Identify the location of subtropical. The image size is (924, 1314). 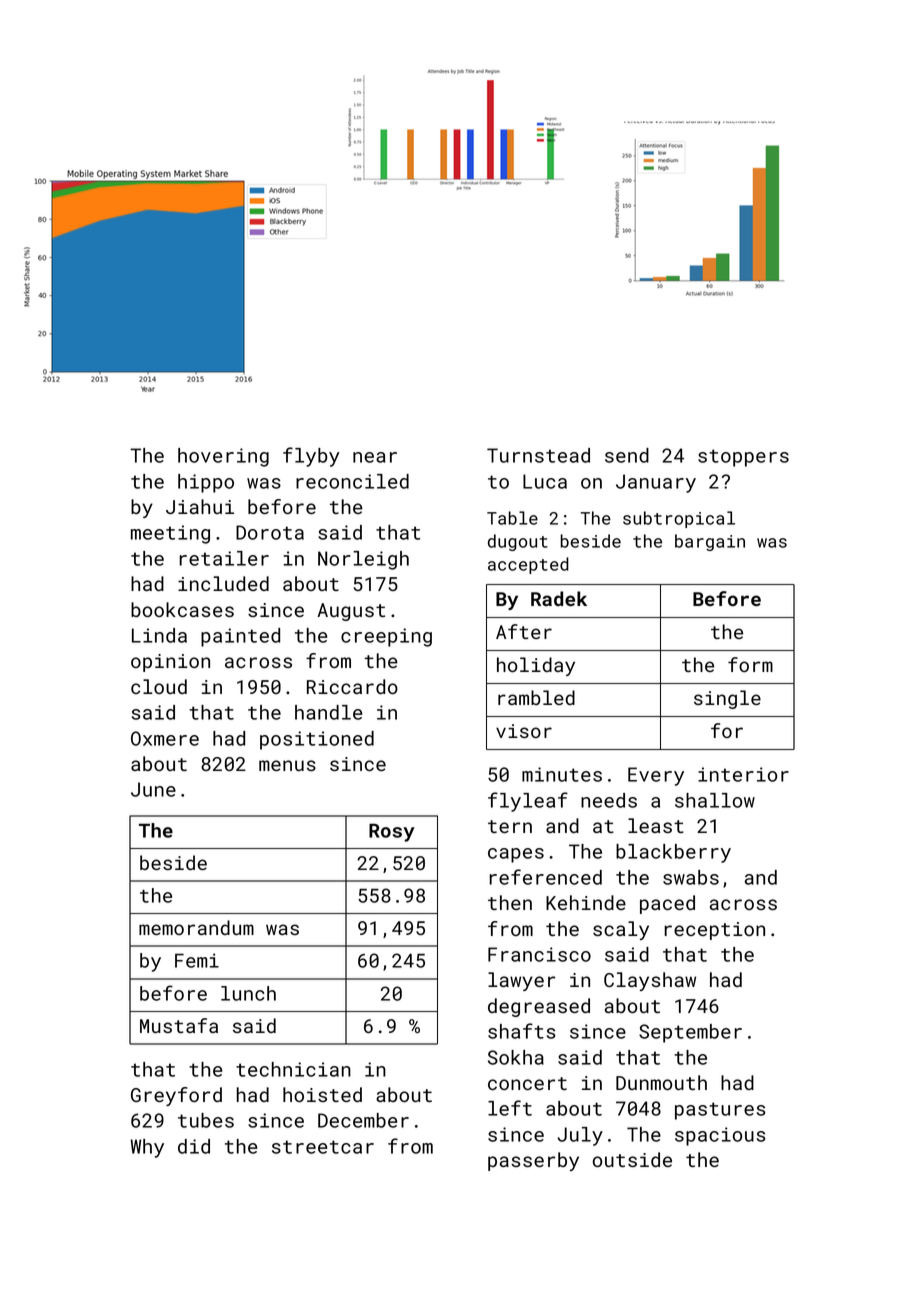
(679, 519).
